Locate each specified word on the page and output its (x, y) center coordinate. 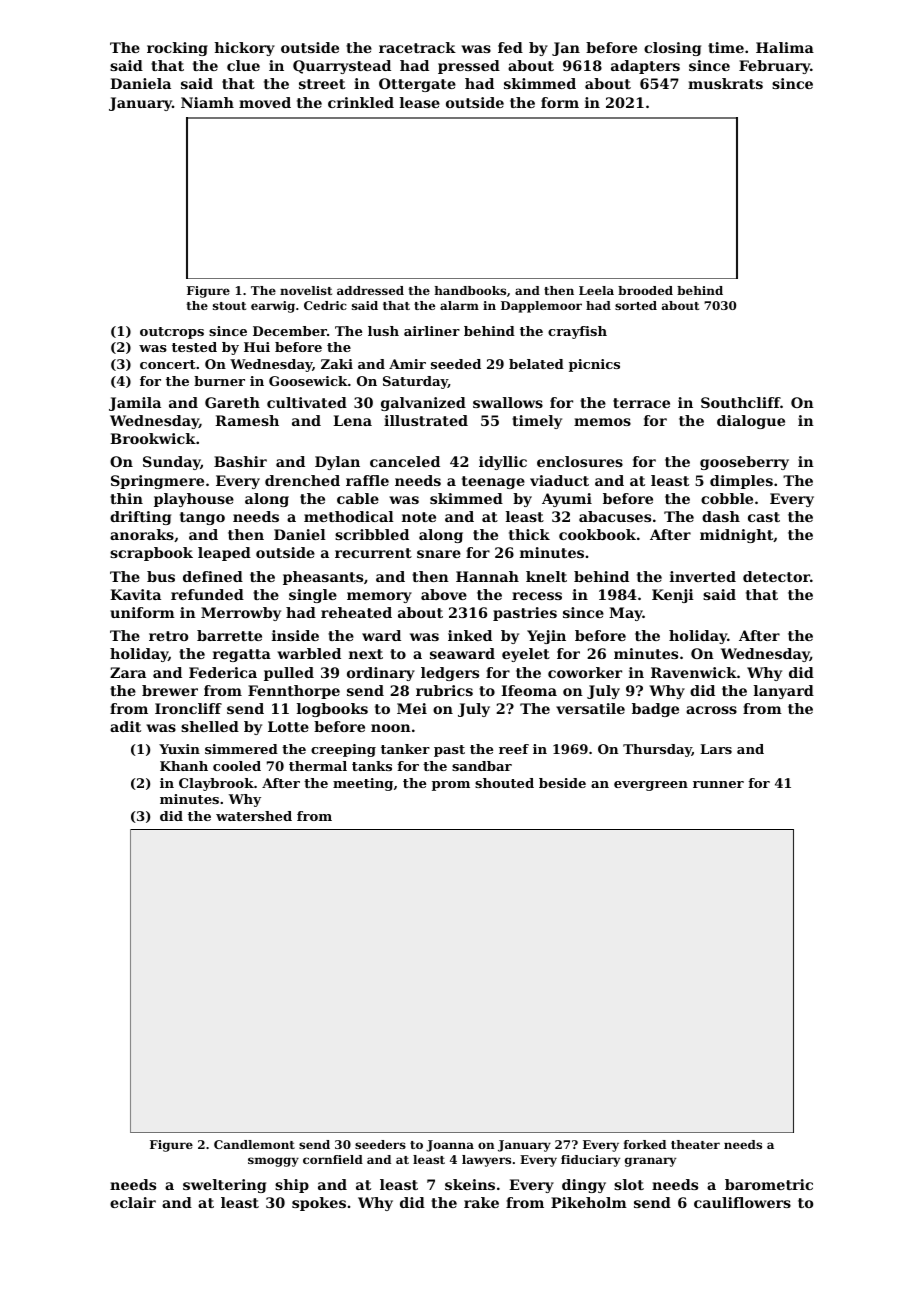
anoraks (142, 534)
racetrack (417, 47)
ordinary (381, 674)
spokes (319, 1204)
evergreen (651, 786)
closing (672, 49)
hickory (244, 49)
